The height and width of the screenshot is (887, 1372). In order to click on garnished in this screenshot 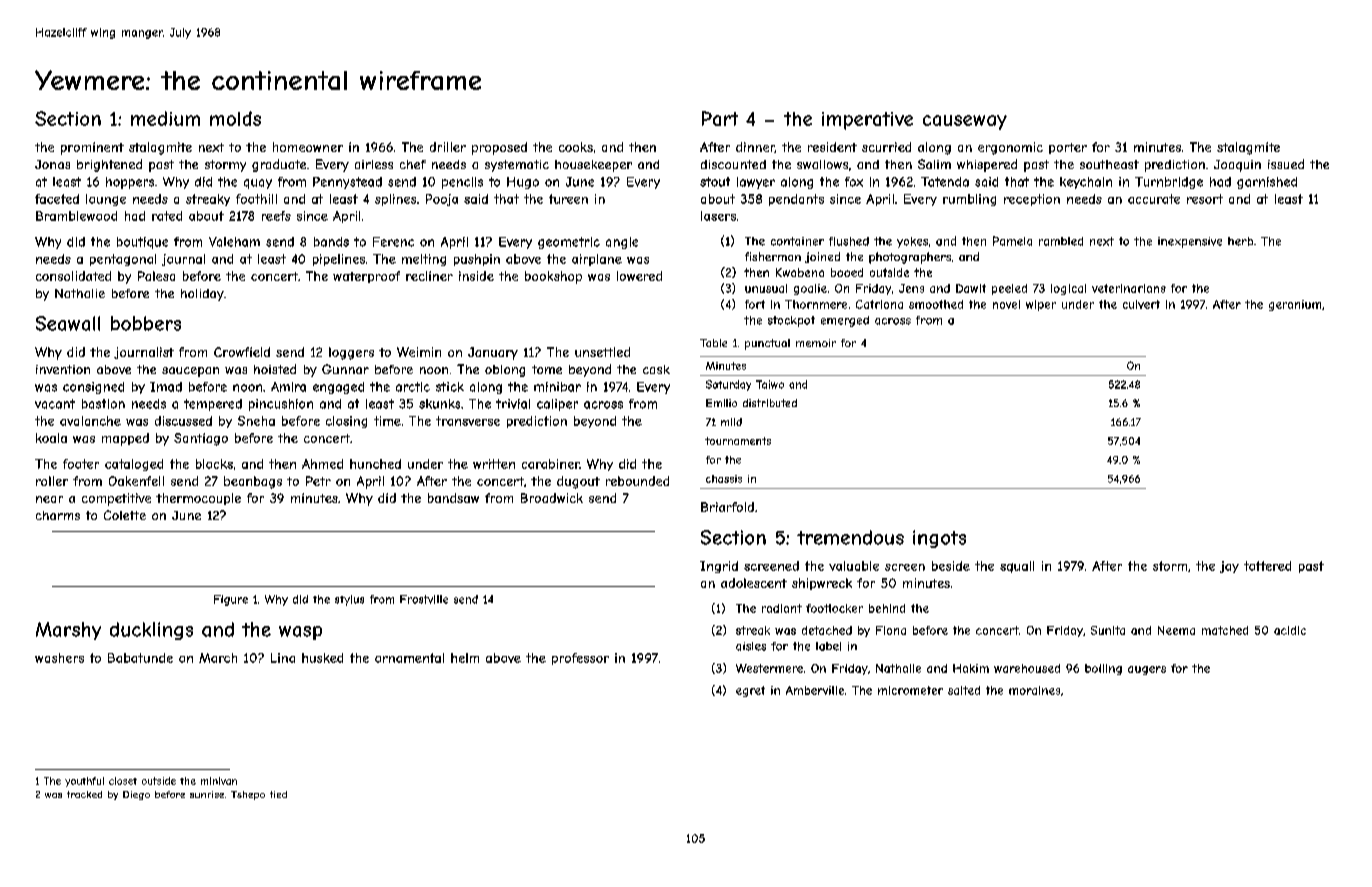, I will do `click(1267, 183)`.
